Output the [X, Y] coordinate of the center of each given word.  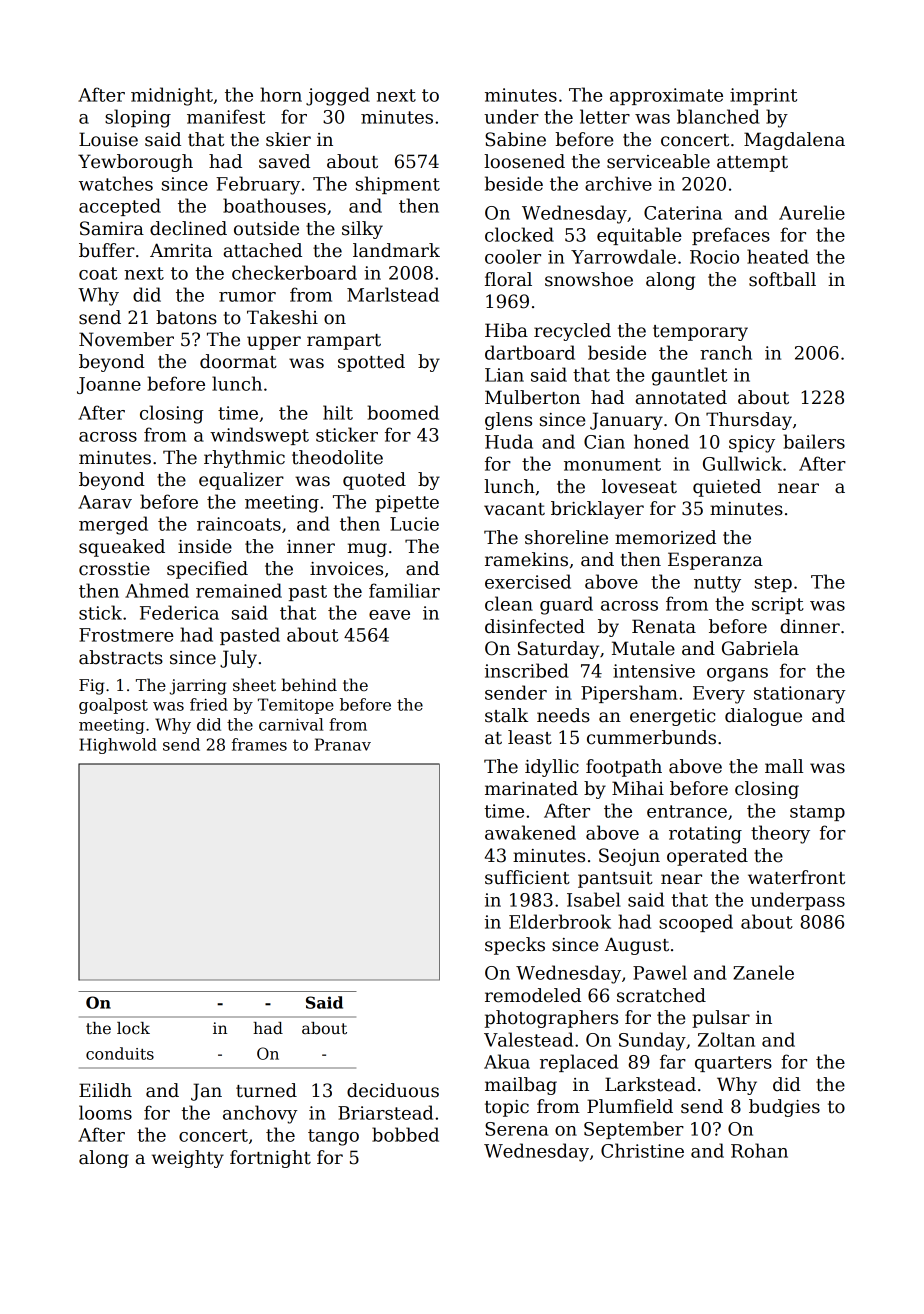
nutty [717, 584]
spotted [371, 363]
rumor [247, 297]
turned [266, 1090]
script [778, 605]
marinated [531, 788]
